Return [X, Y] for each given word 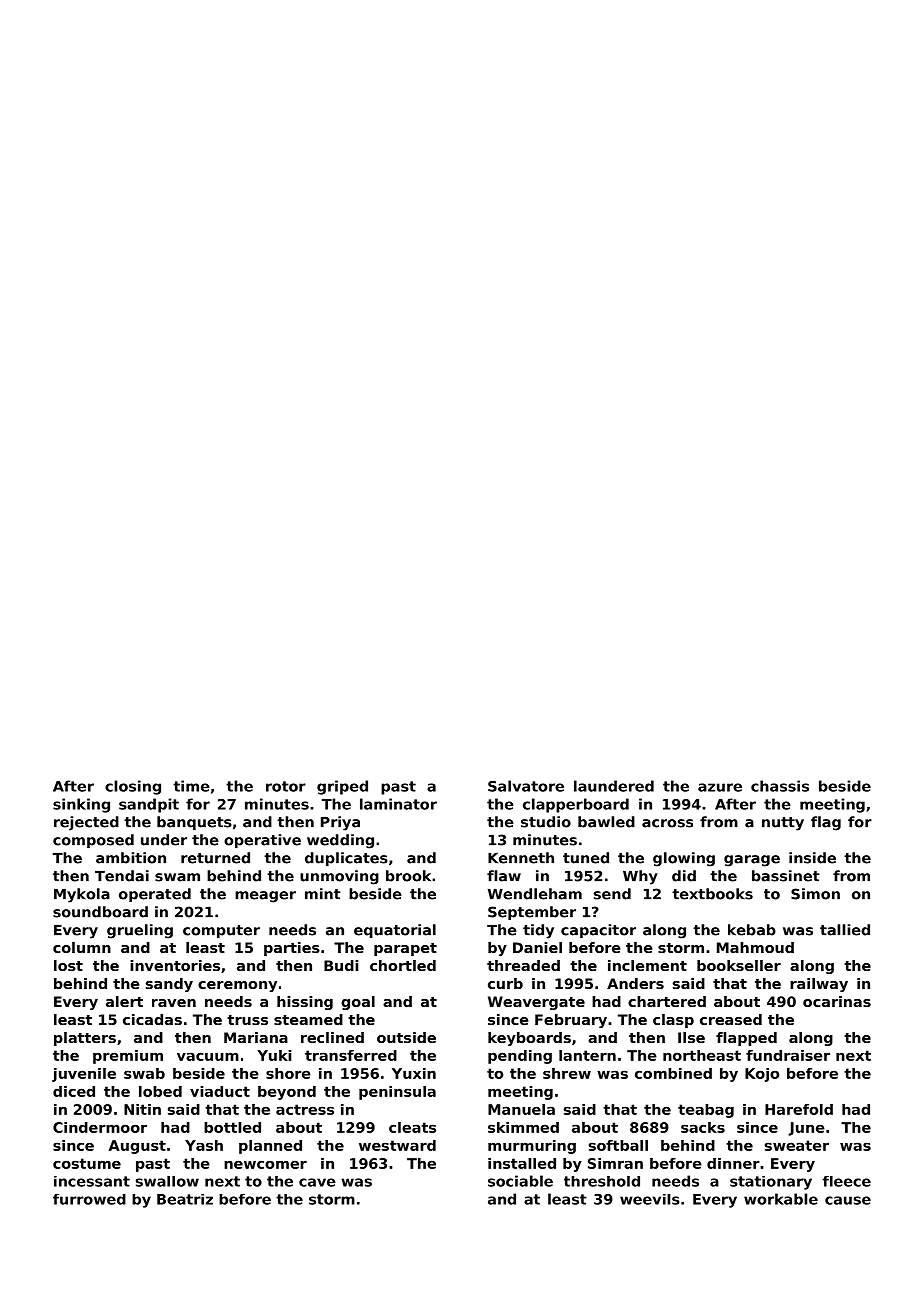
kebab [752, 930]
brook [408, 876]
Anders [635, 983]
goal [358, 1003]
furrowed [89, 1199]
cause [848, 1200]
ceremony [237, 986]
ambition [131, 858]
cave [317, 1182]
